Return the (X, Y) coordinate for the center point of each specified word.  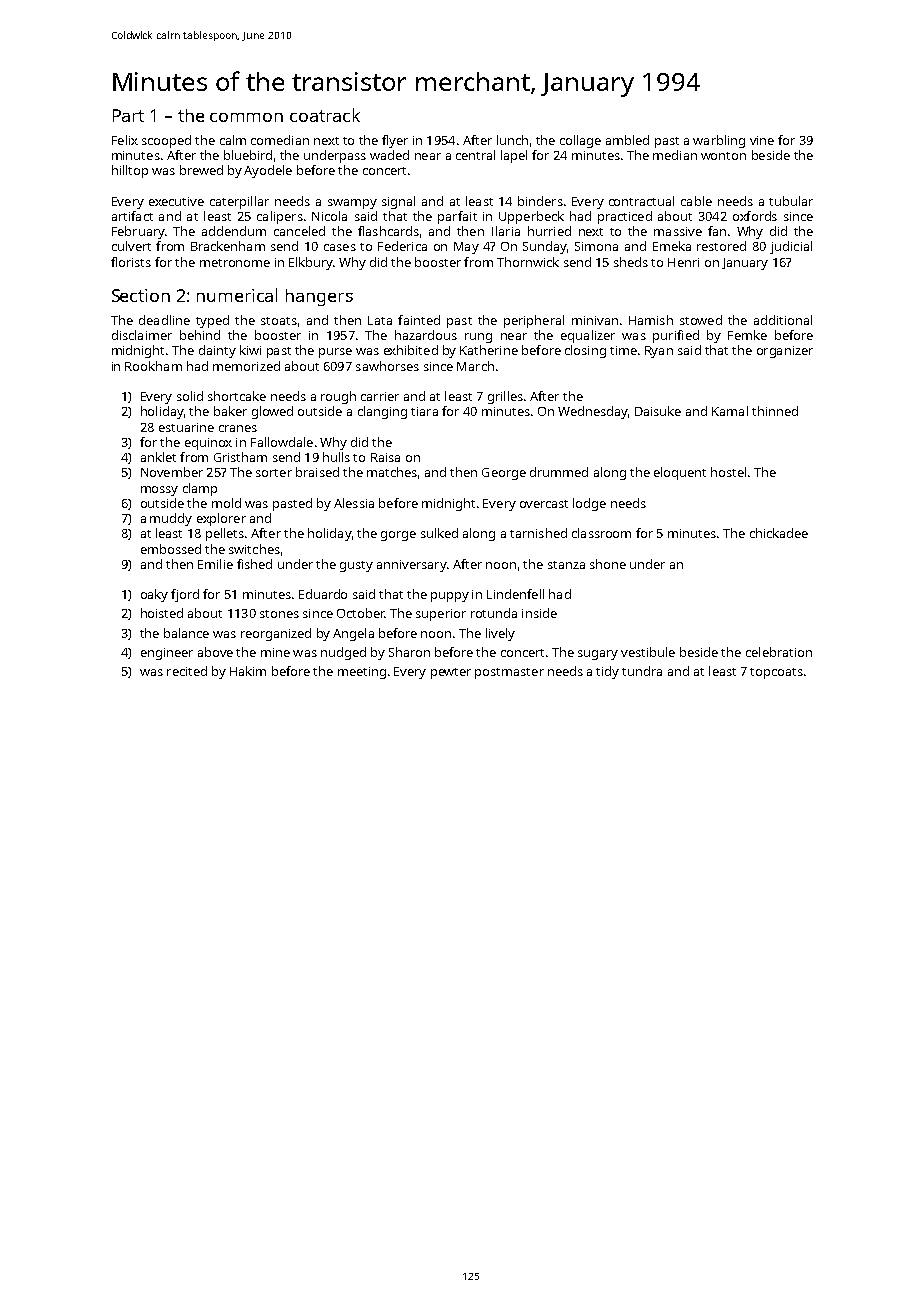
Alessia (354, 503)
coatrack (325, 115)
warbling (719, 141)
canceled (299, 231)
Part (128, 115)
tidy (607, 672)
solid (190, 396)
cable (696, 201)
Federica (402, 246)
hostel (728, 472)
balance (186, 633)
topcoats (776, 673)
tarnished (538, 533)
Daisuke (658, 411)
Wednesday (592, 412)
